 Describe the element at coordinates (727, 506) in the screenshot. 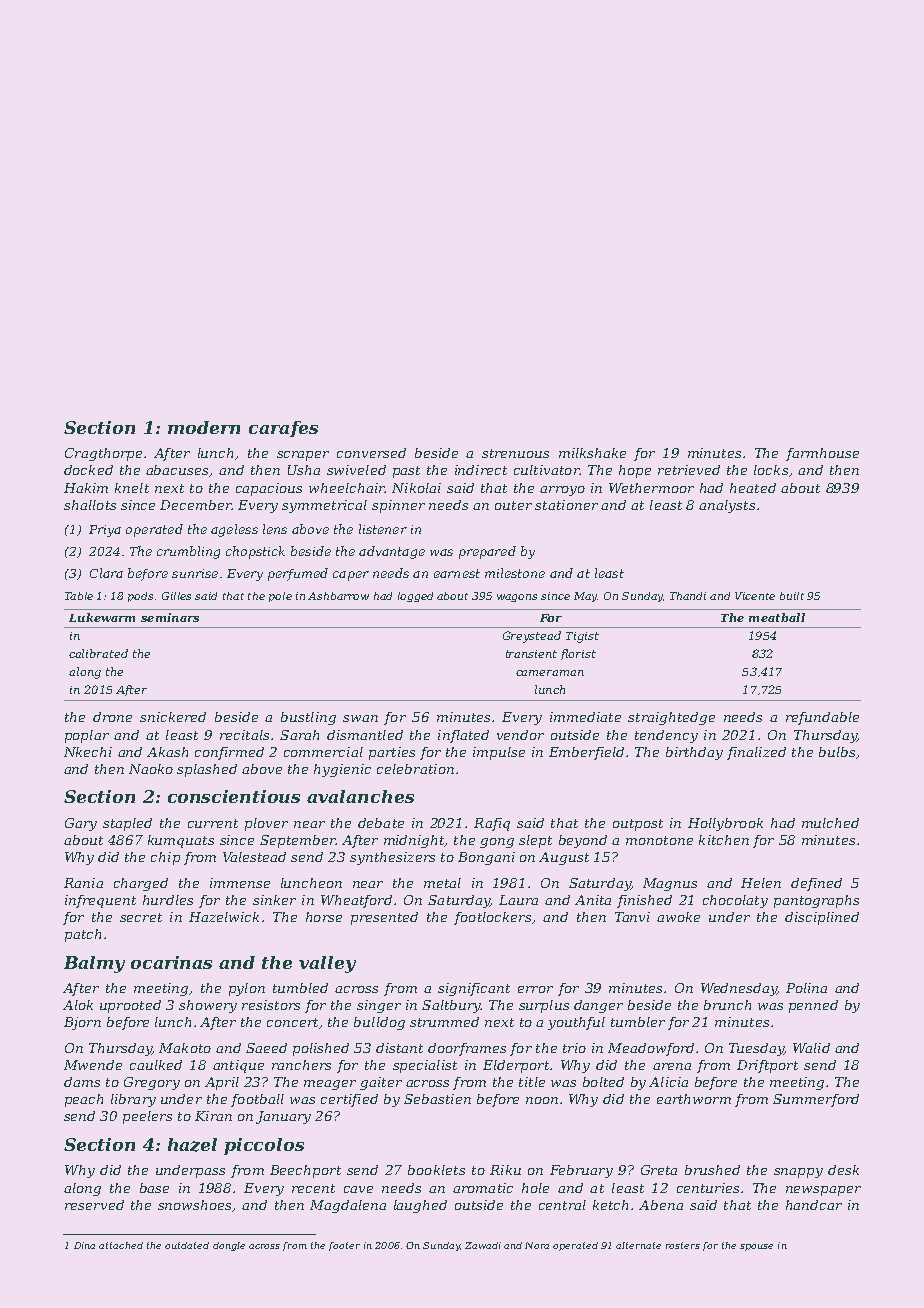

I see `analysts` at that location.
